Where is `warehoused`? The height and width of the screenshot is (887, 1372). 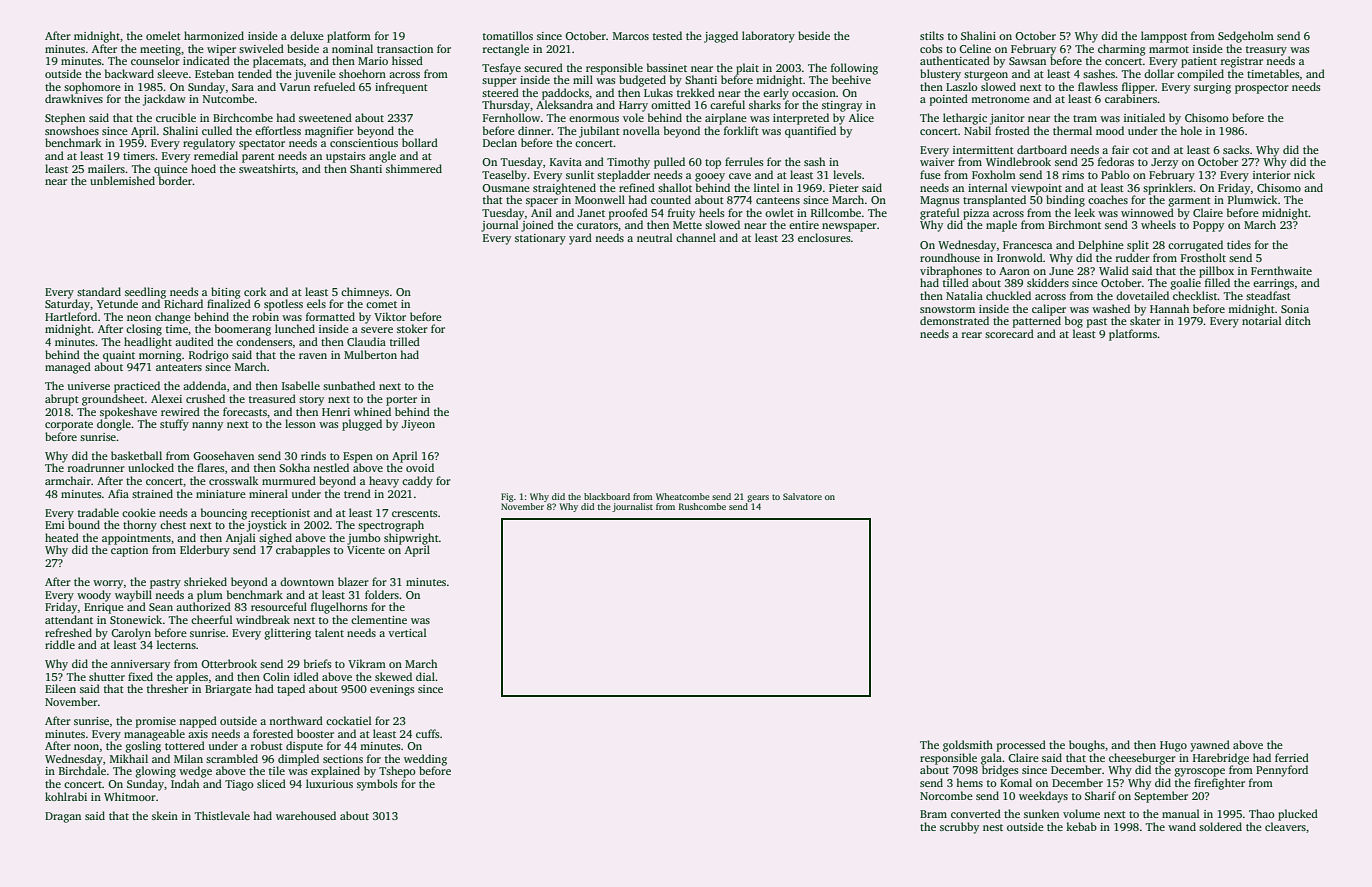
warehoused is located at coordinates (306, 815).
